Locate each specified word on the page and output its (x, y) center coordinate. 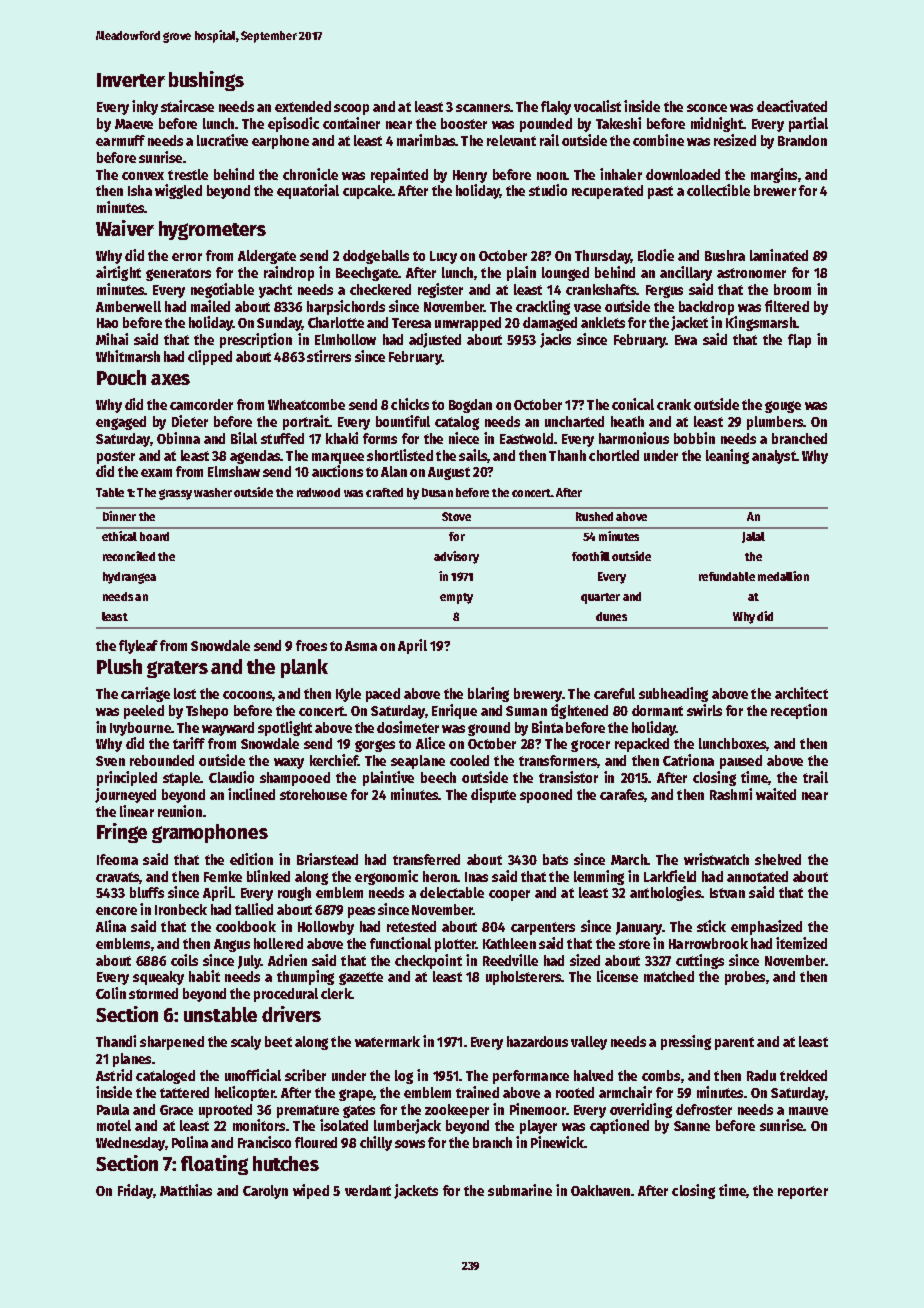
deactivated (792, 106)
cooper (509, 895)
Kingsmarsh (761, 323)
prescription (256, 340)
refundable (727, 576)
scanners (483, 108)
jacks (555, 340)
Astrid (114, 1075)
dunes (611, 616)
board (154, 536)
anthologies (665, 893)
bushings (206, 81)
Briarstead (327, 859)
